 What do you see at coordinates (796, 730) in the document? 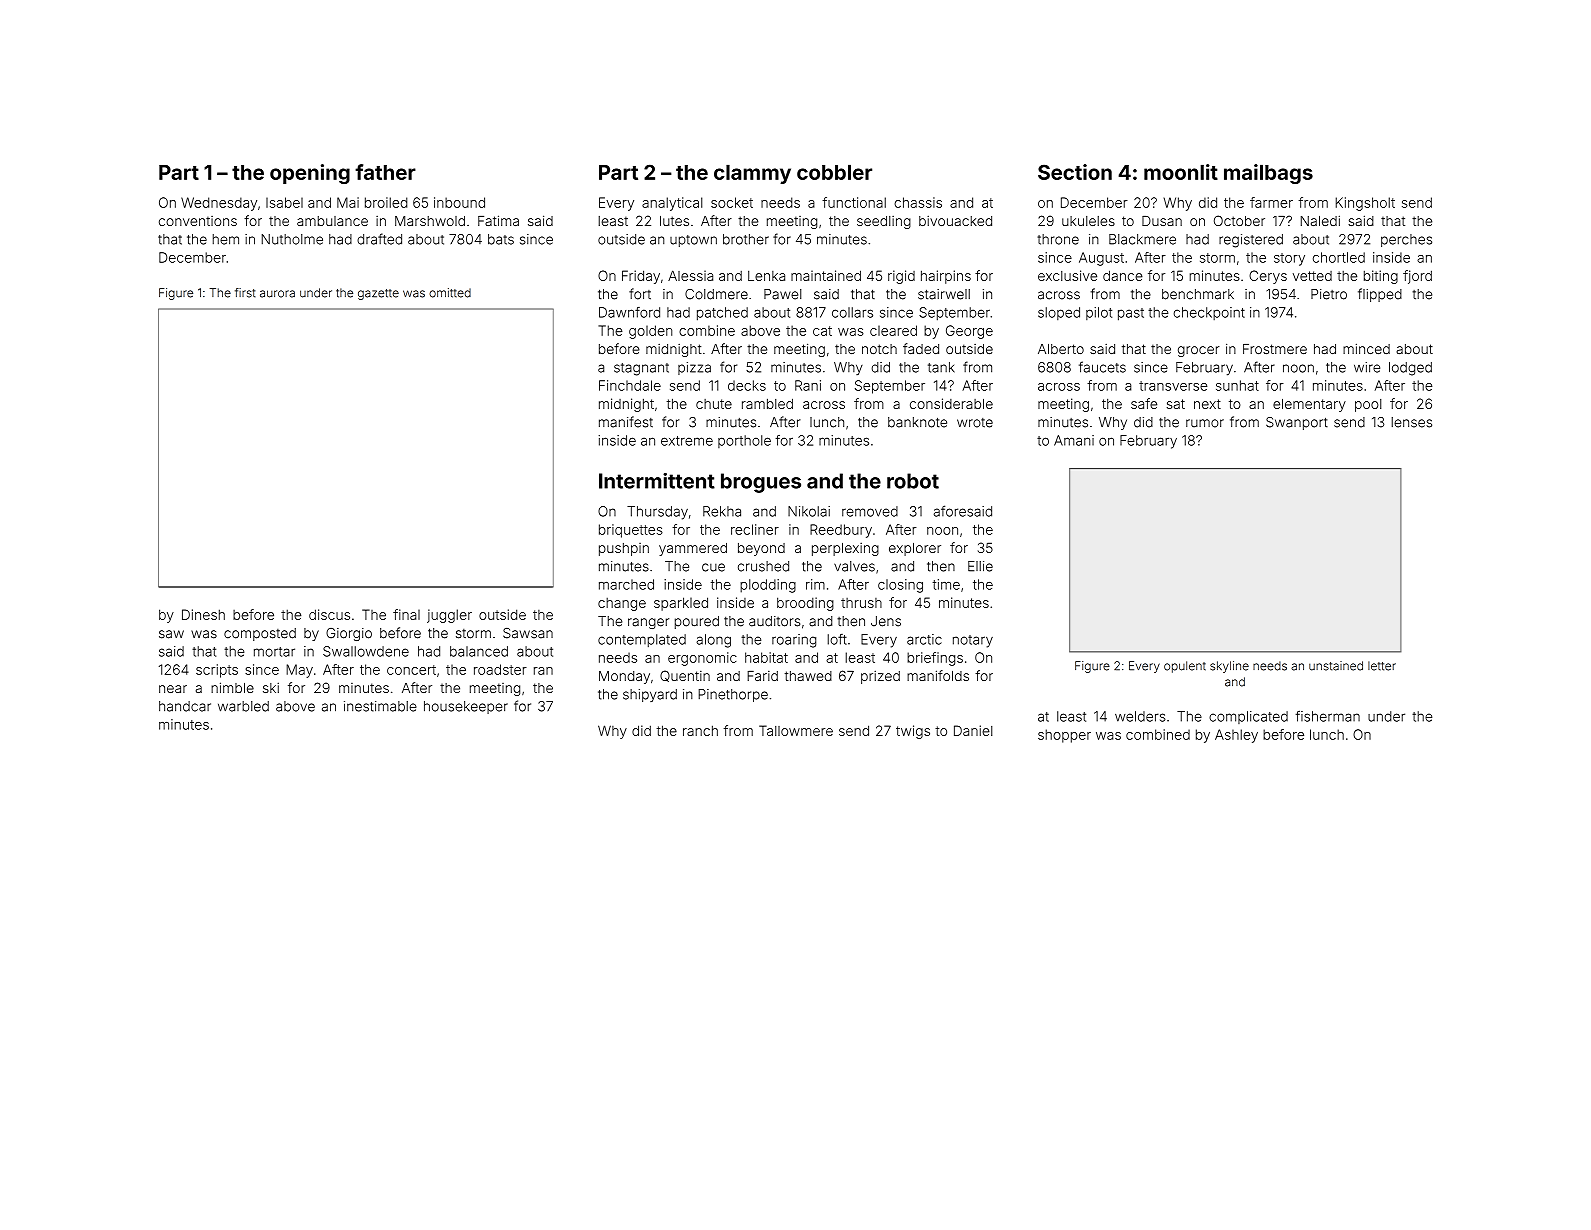
I see `Tallowmere` at bounding box center [796, 730].
